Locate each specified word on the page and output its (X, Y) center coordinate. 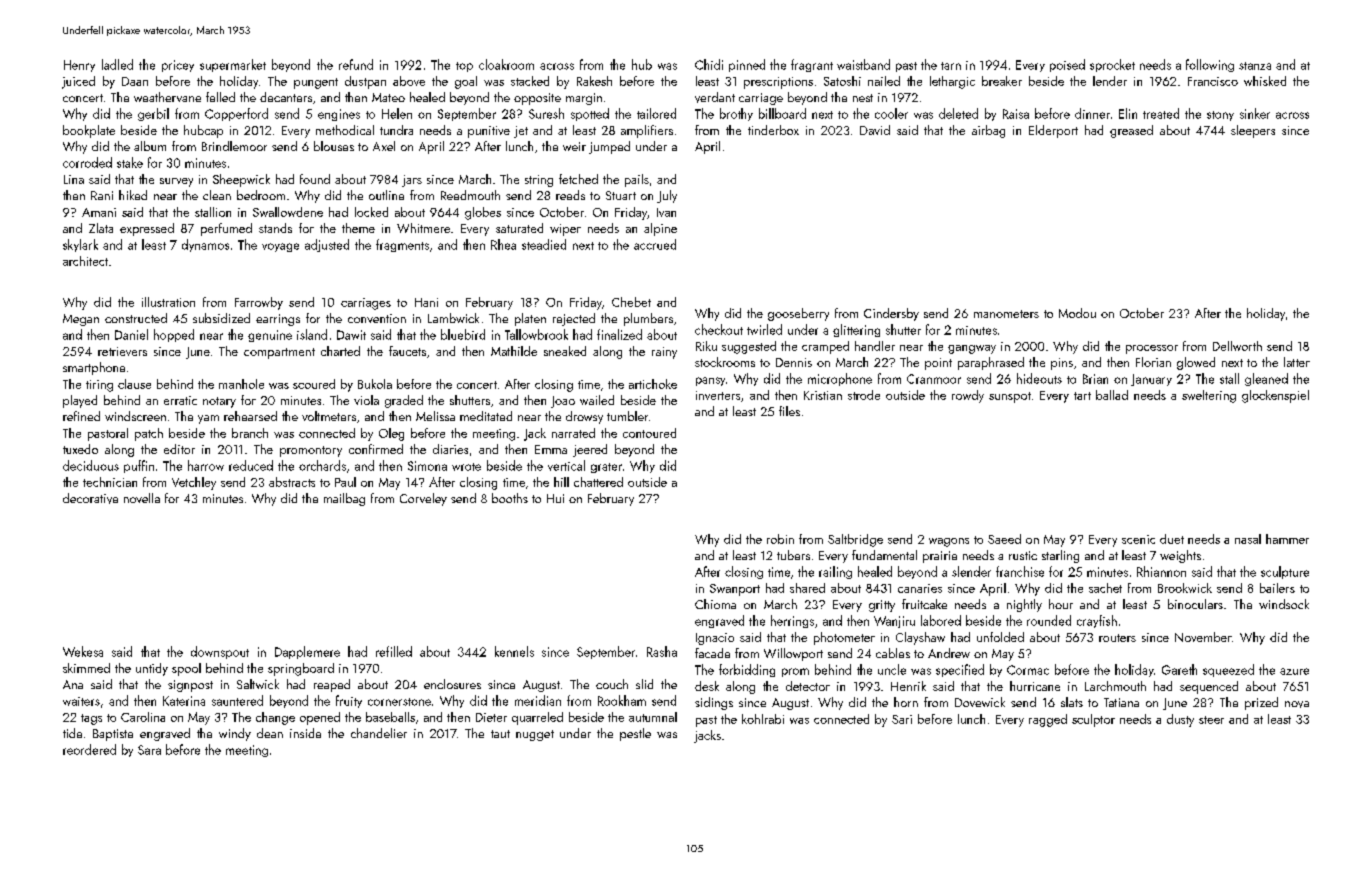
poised (1067, 65)
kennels (514, 651)
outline (386, 195)
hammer (1287, 539)
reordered (89, 749)
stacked (530, 81)
